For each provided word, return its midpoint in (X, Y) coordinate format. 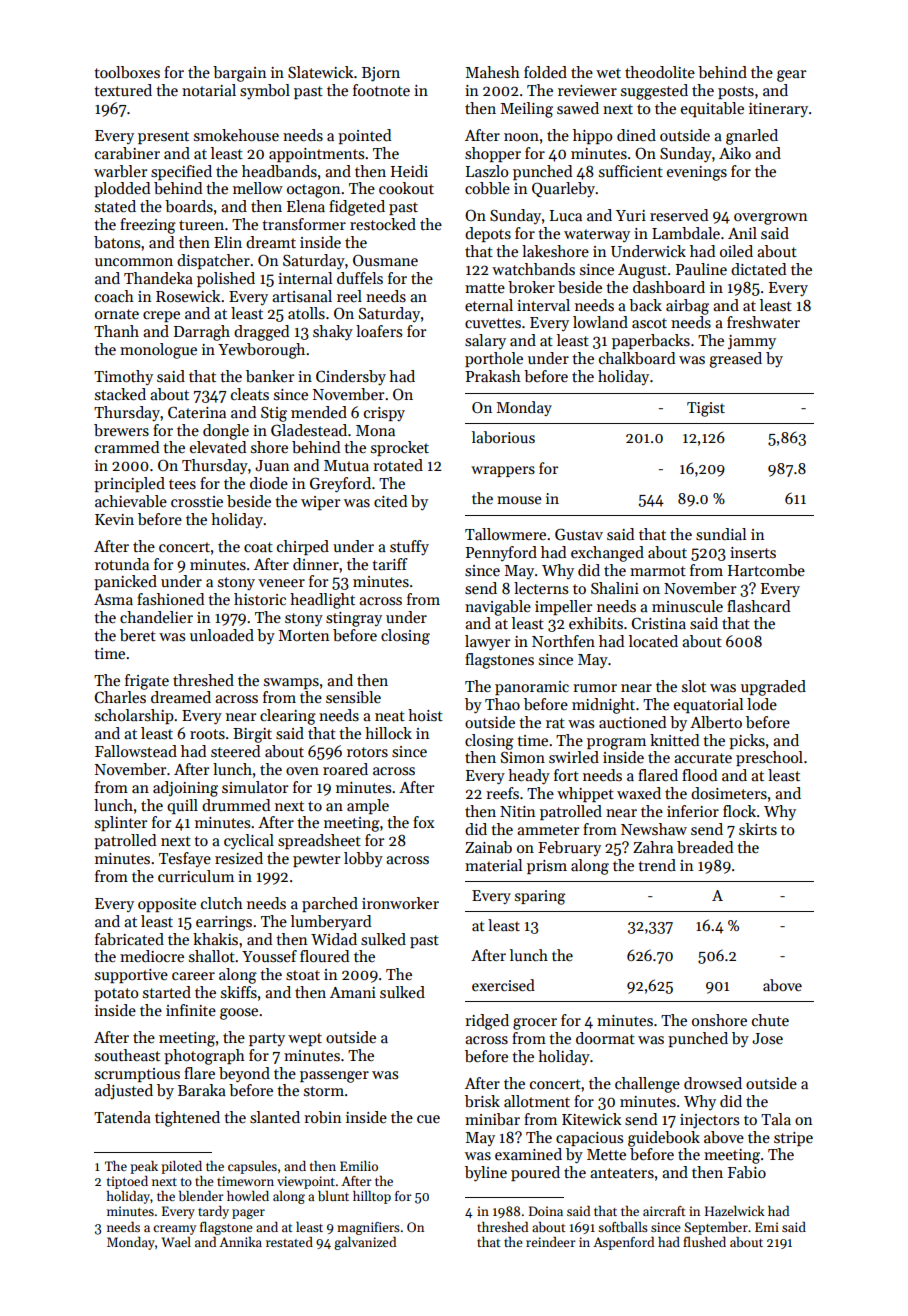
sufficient (631, 171)
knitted (674, 740)
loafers (379, 331)
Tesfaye (185, 859)
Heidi (409, 171)
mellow (258, 188)
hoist (425, 715)
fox (423, 822)
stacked (120, 394)
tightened (187, 1119)
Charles (120, 697)
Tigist (706, 409)
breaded (705, 847)
